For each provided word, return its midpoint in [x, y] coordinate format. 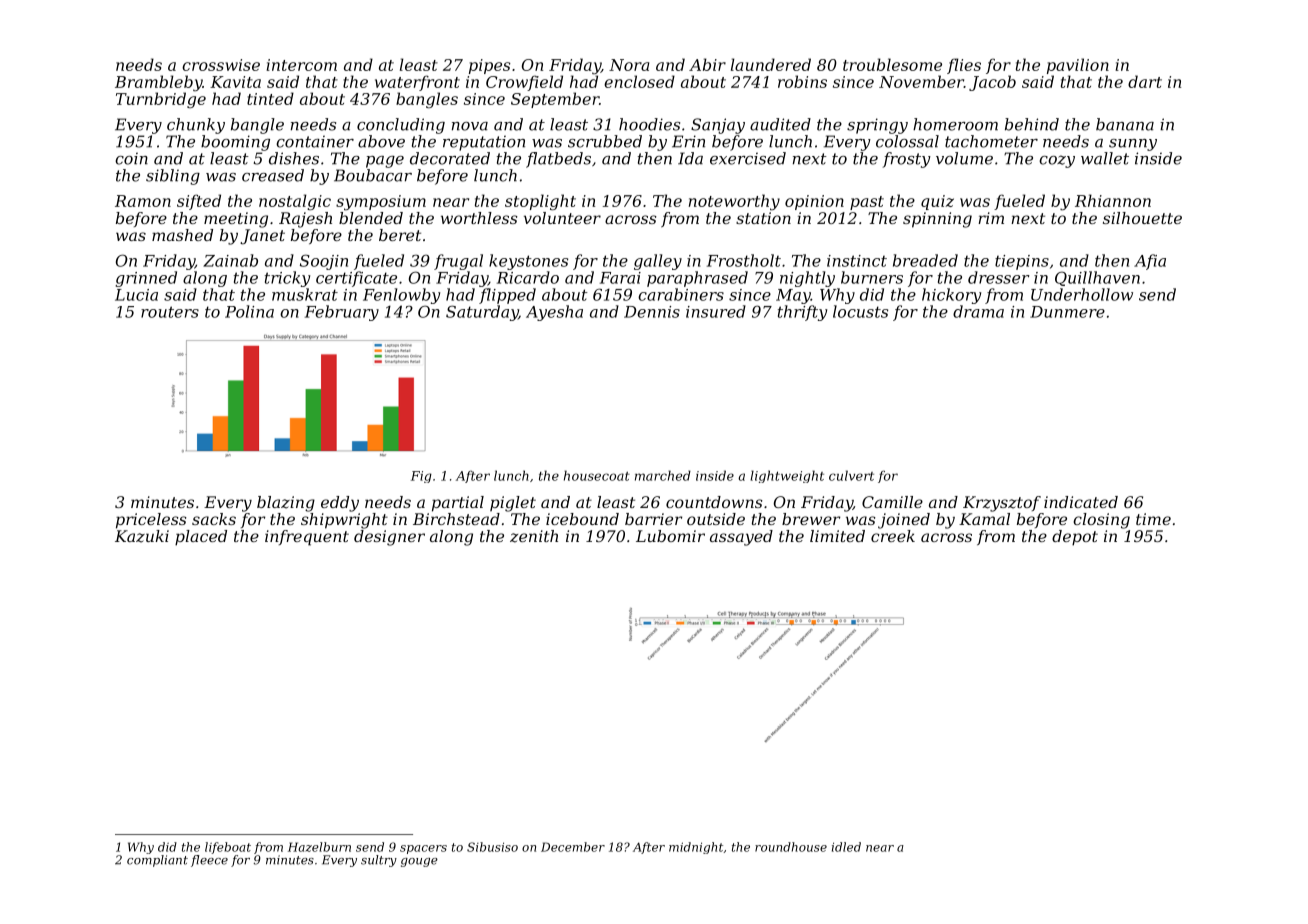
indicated [1081, 502]
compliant [157, 861]
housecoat [597, 475]
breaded [925, 260]
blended [371, 218]
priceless [151, 521]
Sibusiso [492, 847]
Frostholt [744, 260]
